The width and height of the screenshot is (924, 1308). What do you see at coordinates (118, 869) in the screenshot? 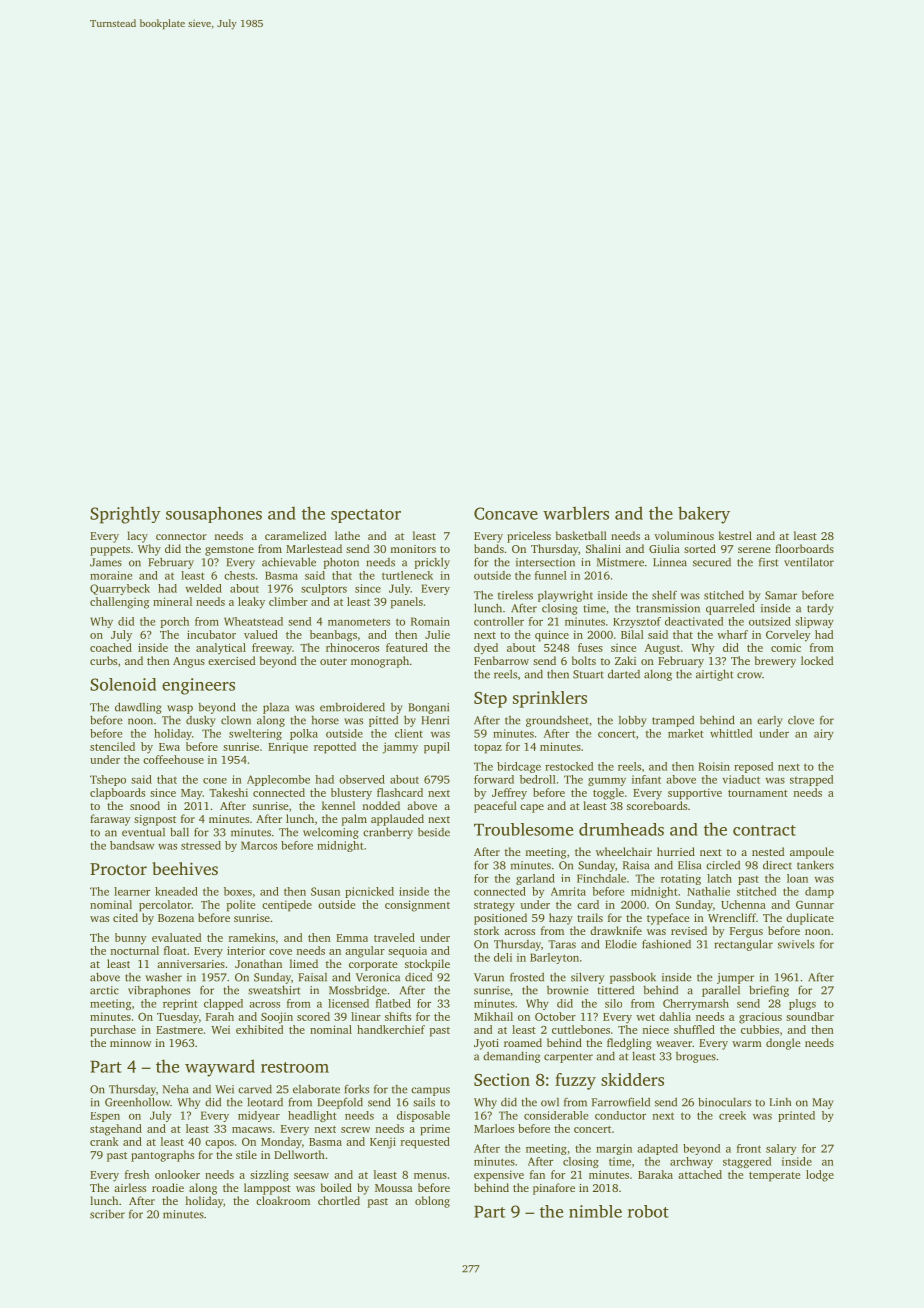
I see `Proctor` at bounding box center [118, 869].
